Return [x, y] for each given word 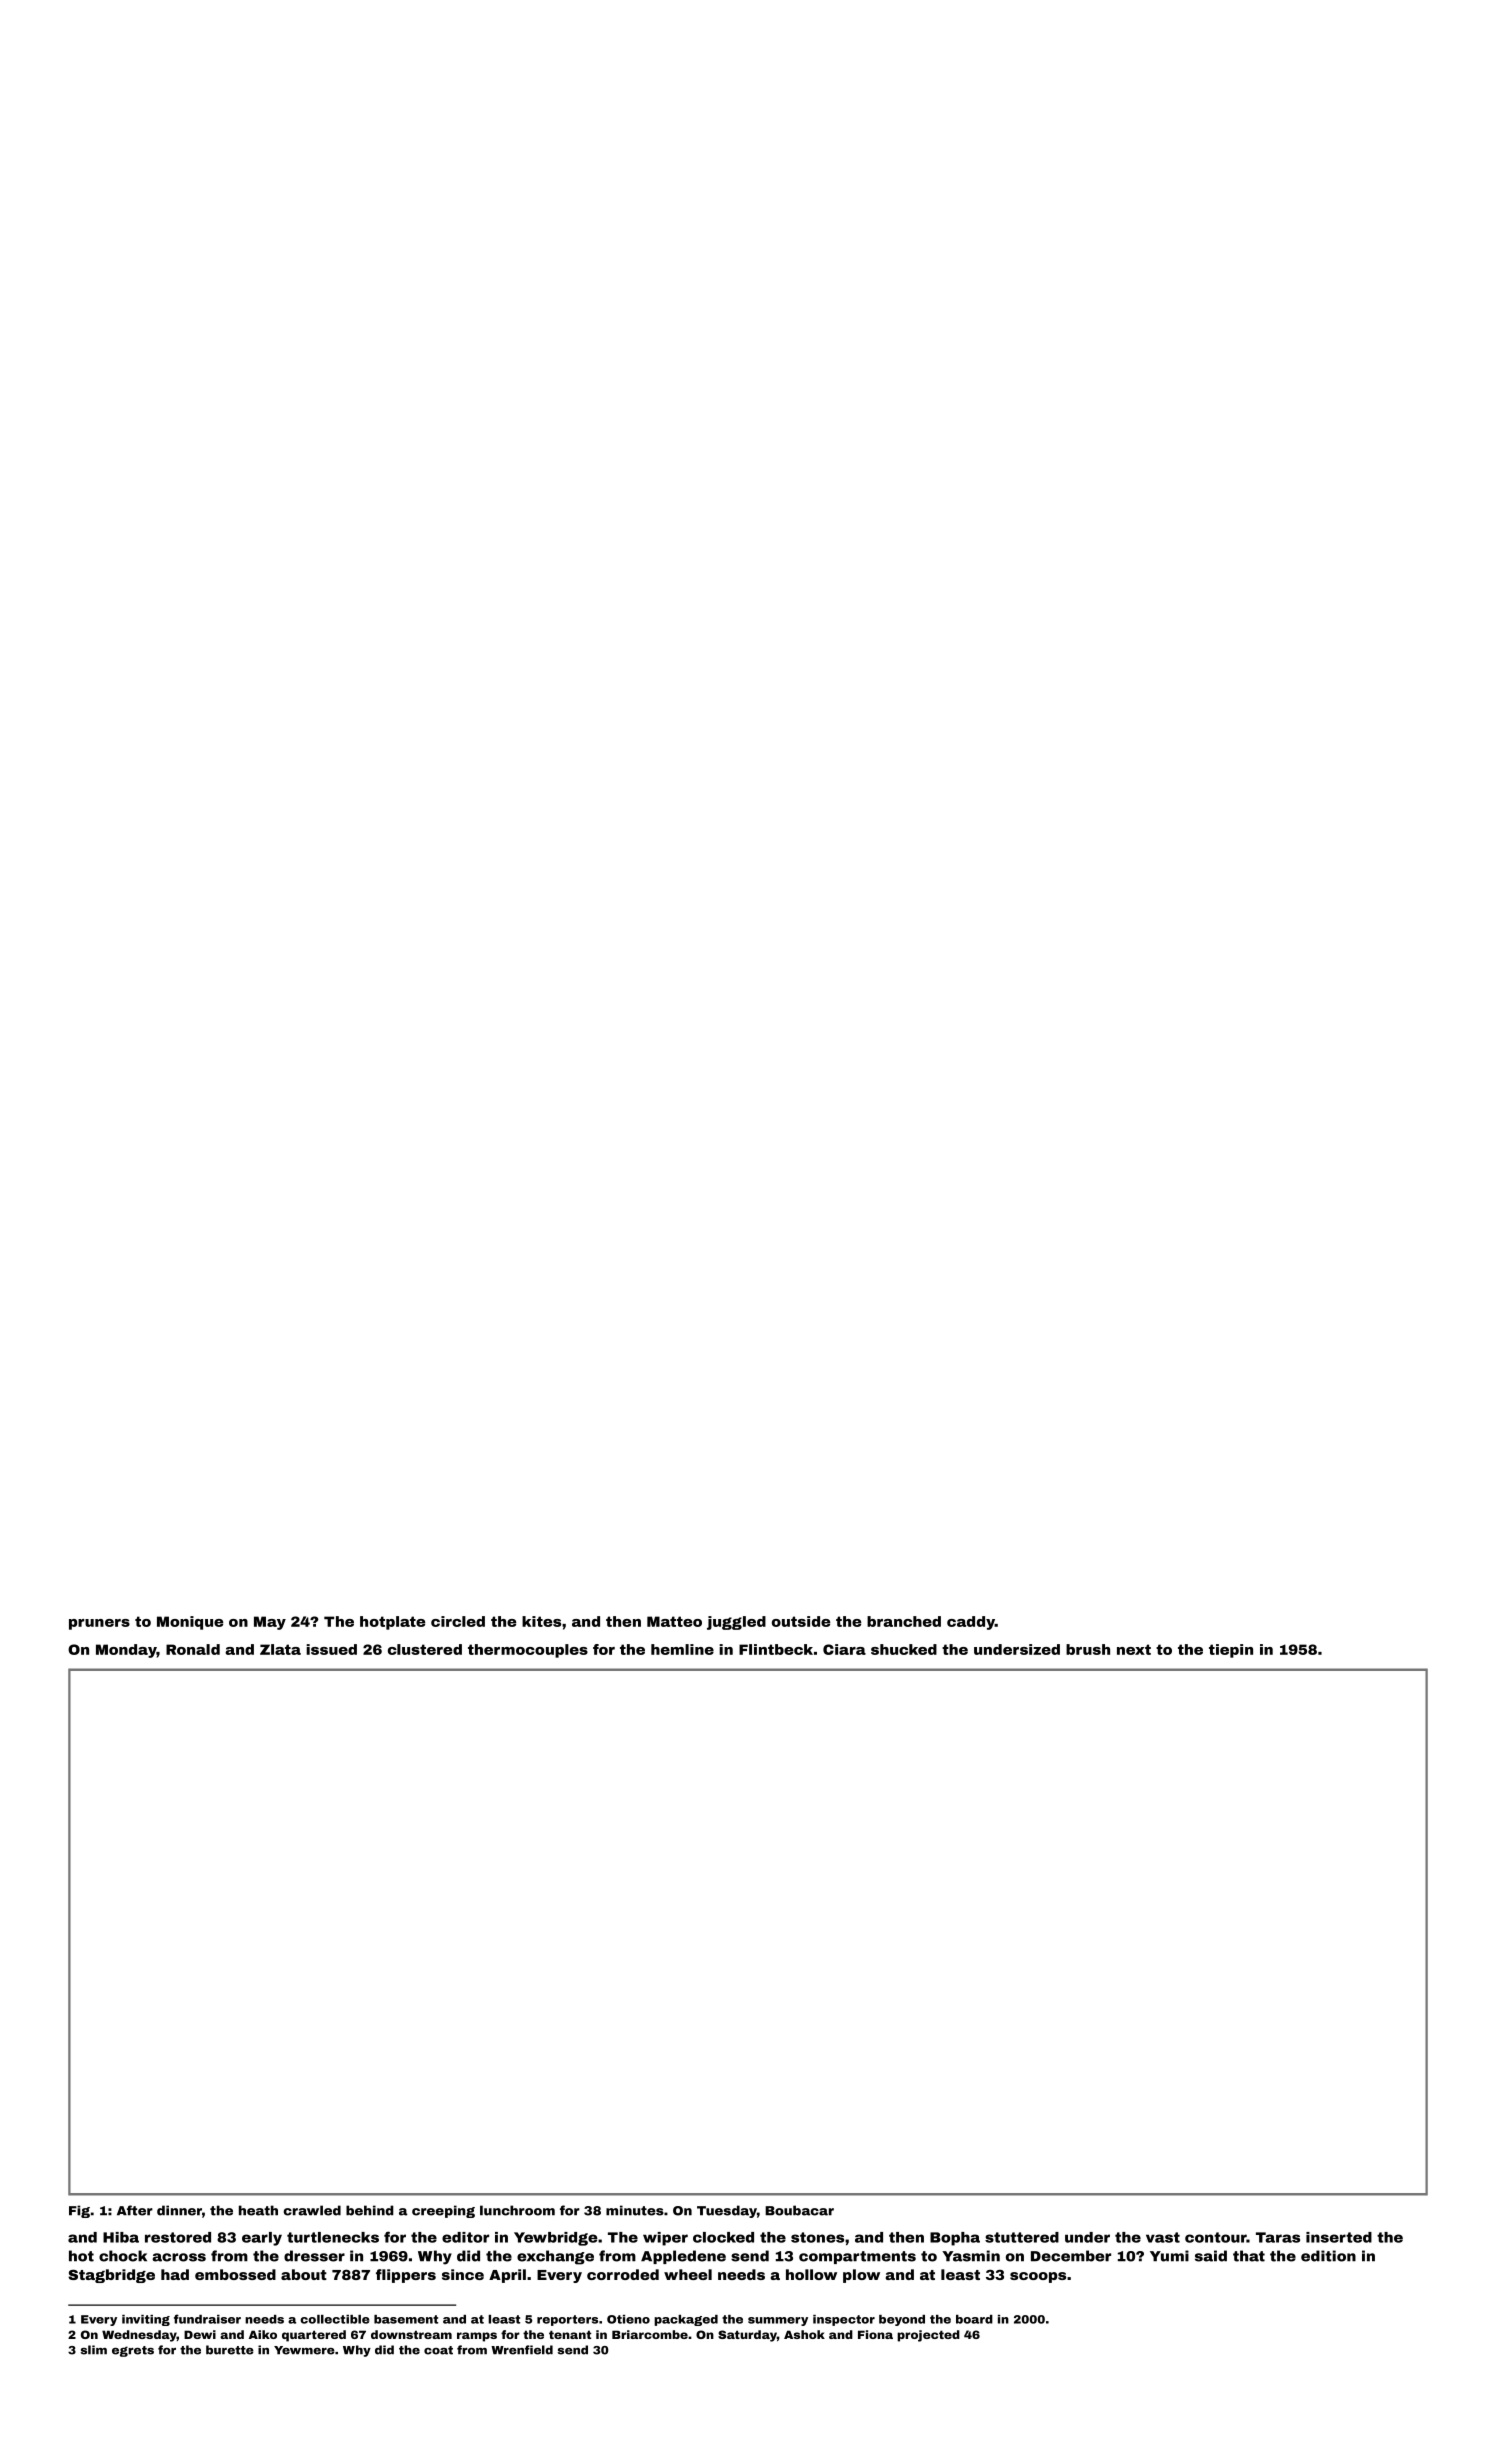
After [135, 2210]
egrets [133, 2351]
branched [904, 1621]
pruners [99, 1624]
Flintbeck [776, 1649]
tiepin [1231, 1651]
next [1134, 1649]
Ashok [804, 2334]
